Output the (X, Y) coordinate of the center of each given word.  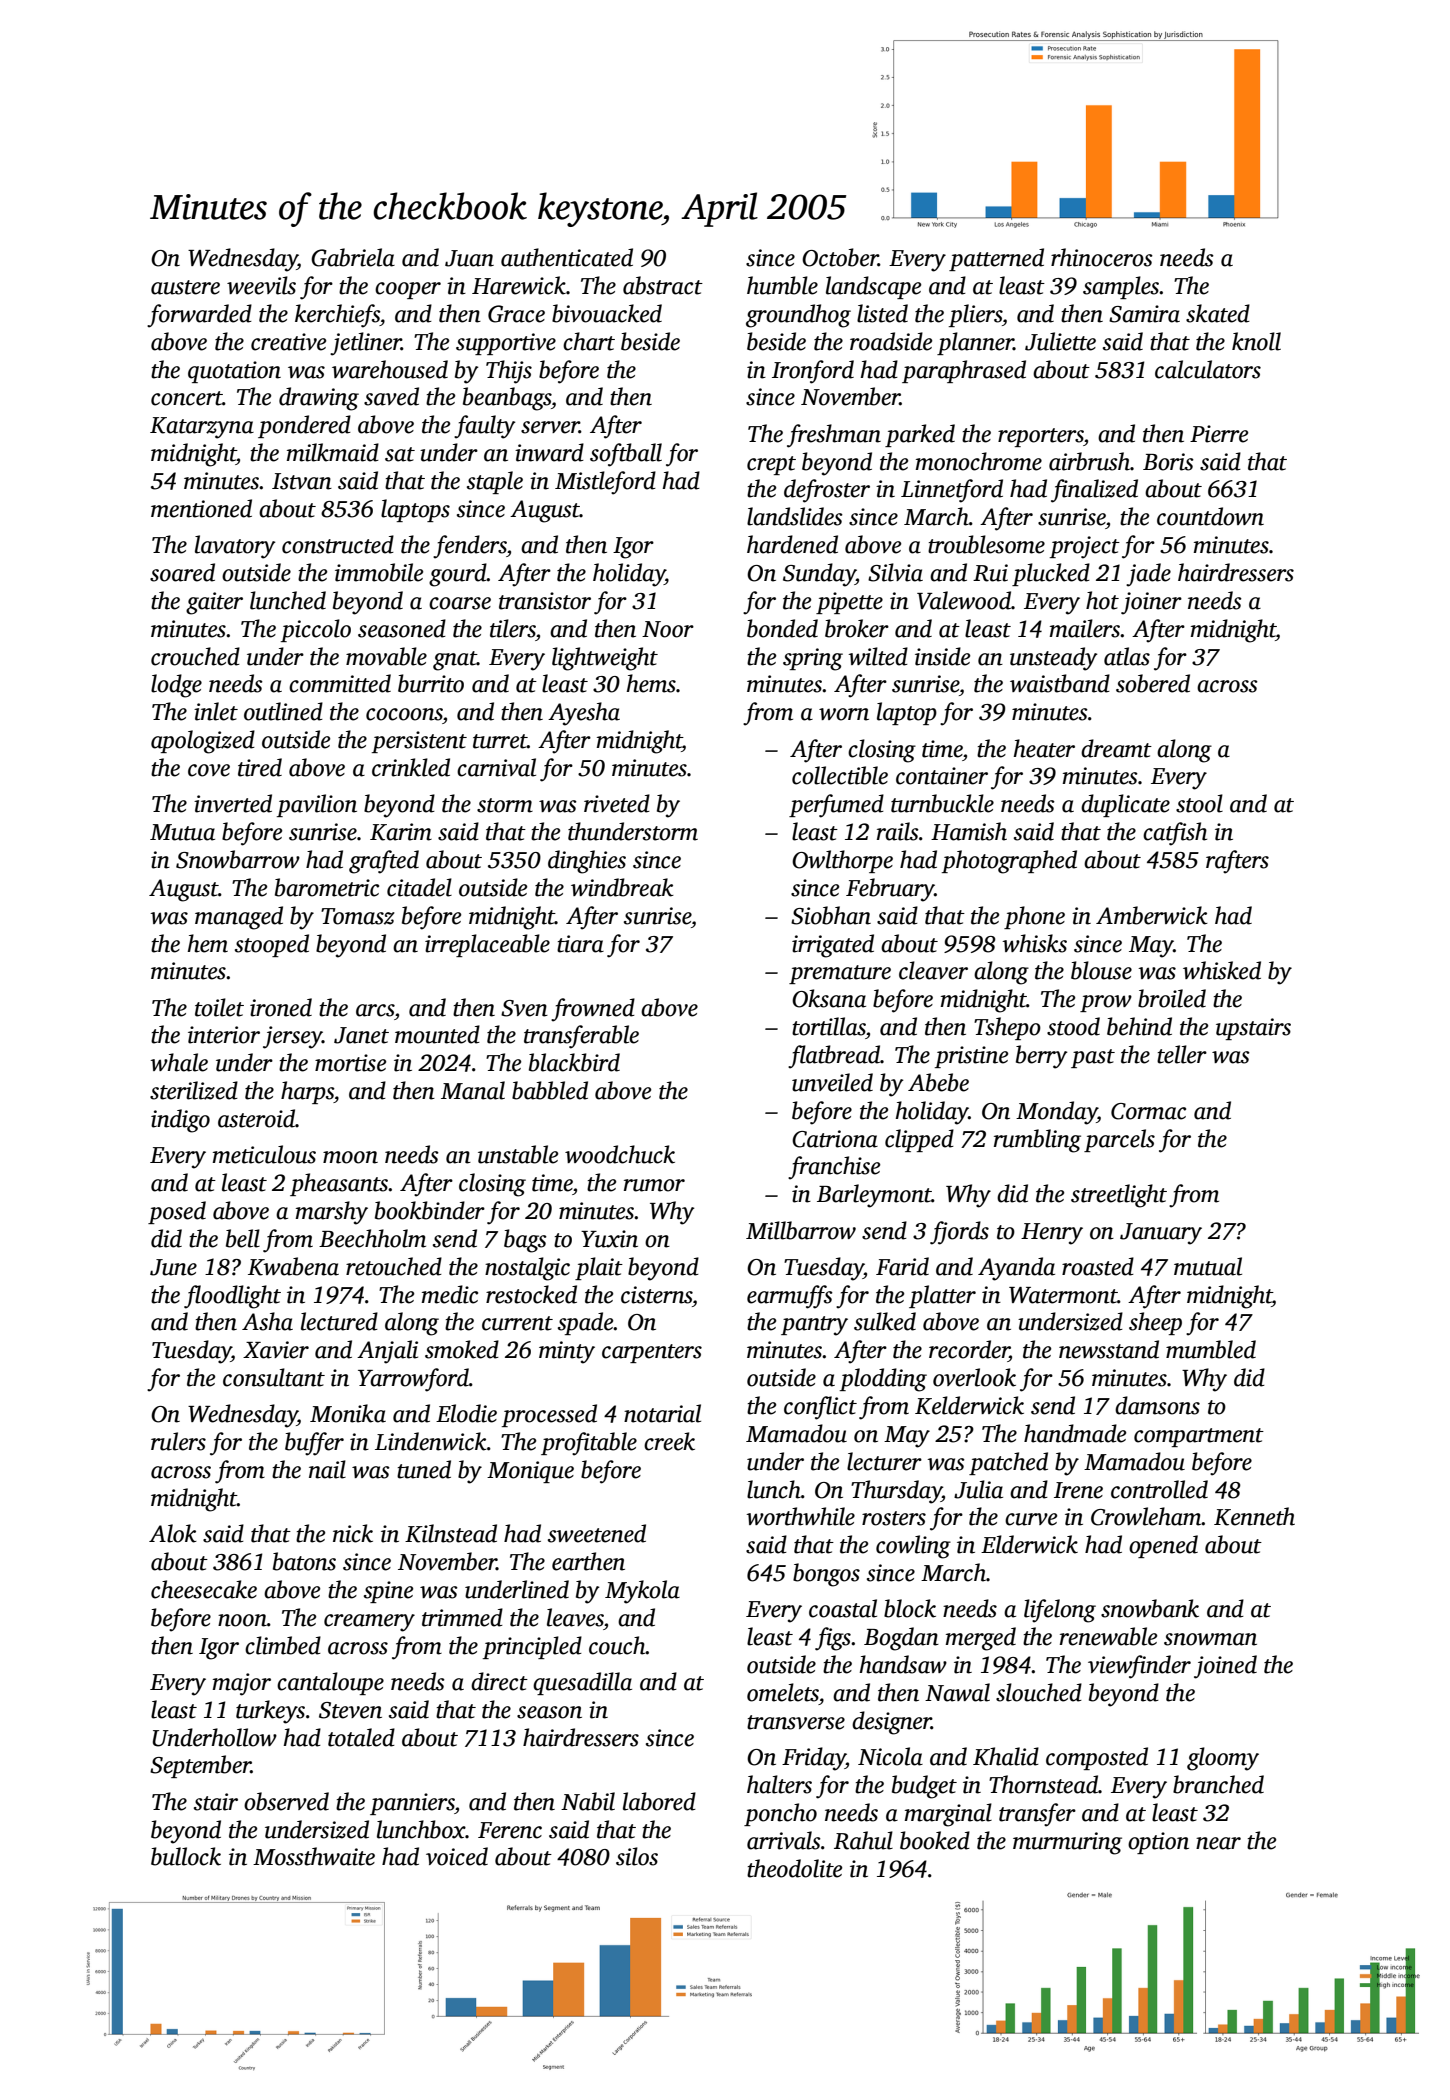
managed (239, 918)
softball (626, 455)
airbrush (1089, 461)
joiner (1151, 603)
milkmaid (333, 452)
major (242, 1684)
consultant (274, 1377)
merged (981, 1639)
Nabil (588, 1801)
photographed (1009, 862)
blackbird (574, 1062)
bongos (826, 1575)
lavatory (235, 547)
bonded (782, 628)
